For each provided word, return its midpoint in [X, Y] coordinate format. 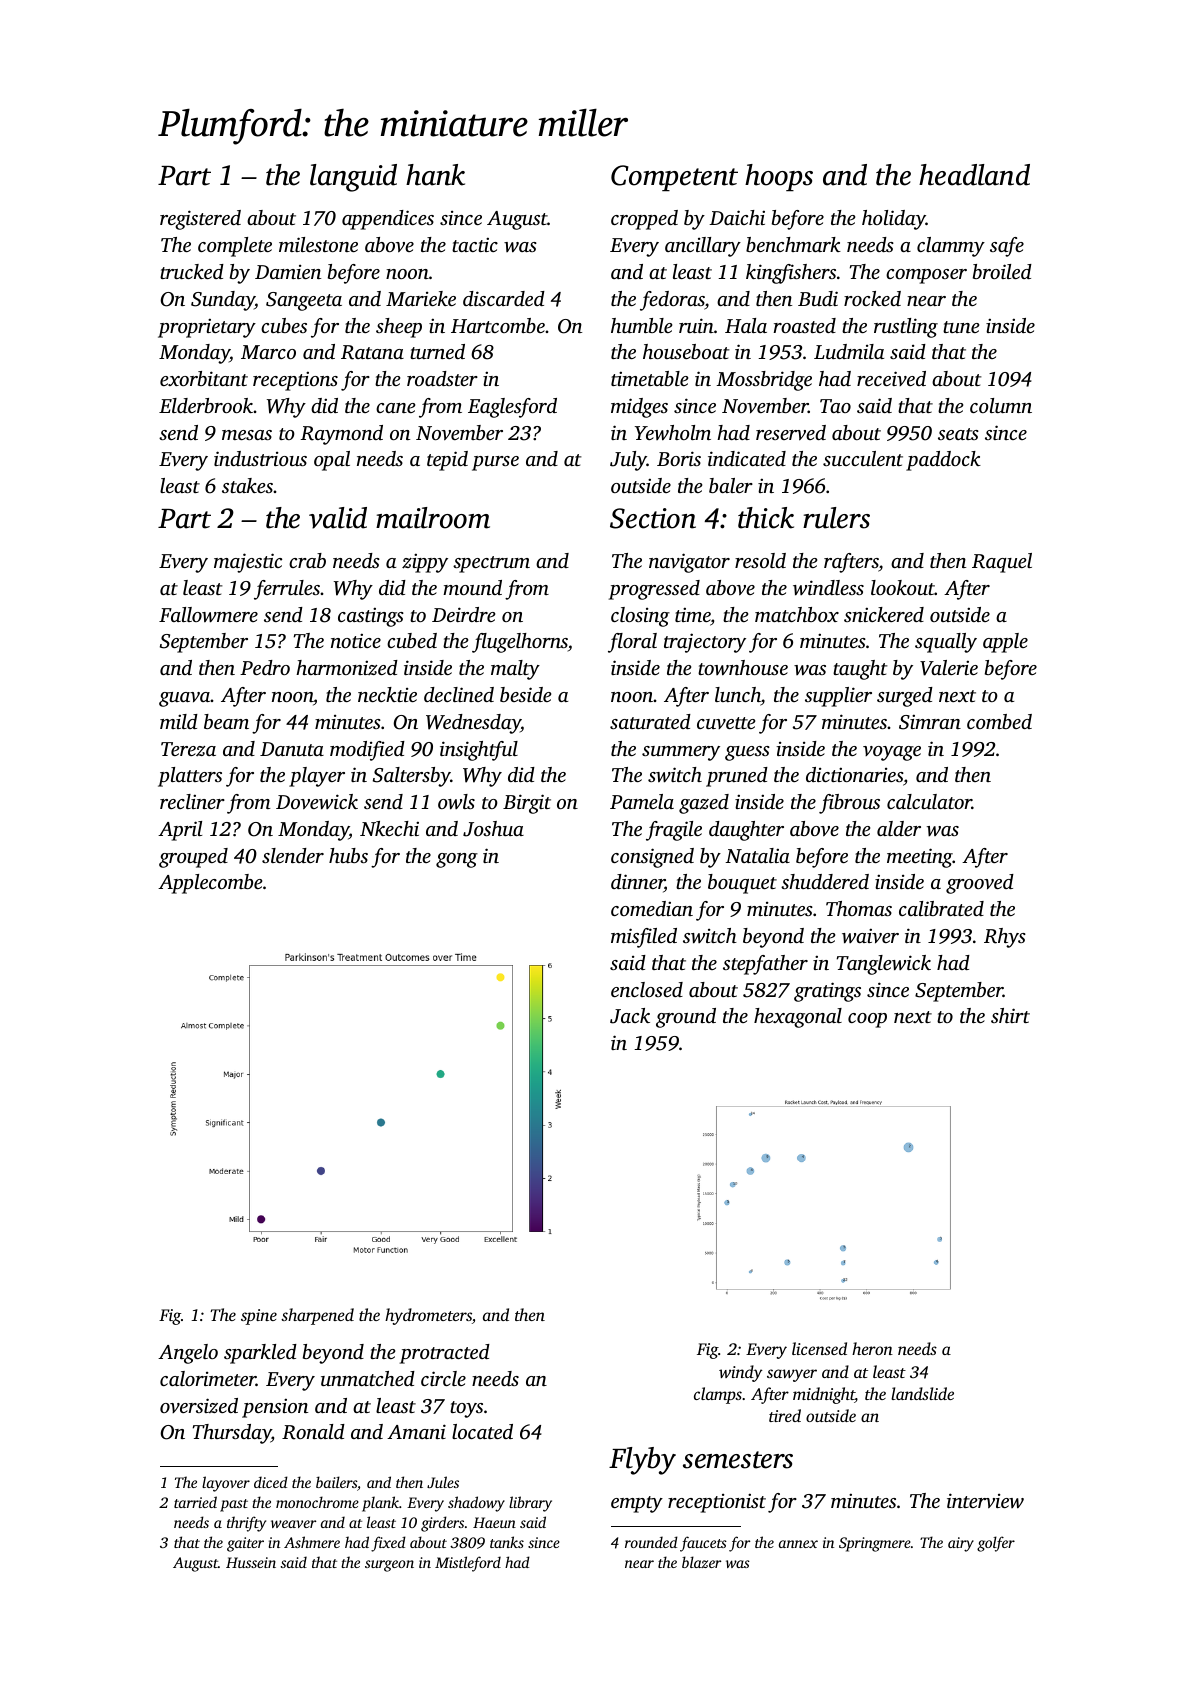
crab [307, 560]
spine [259, 1317]
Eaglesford [512, 408]
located [482, 1431]
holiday [894, 220]
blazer [701, 1562]
